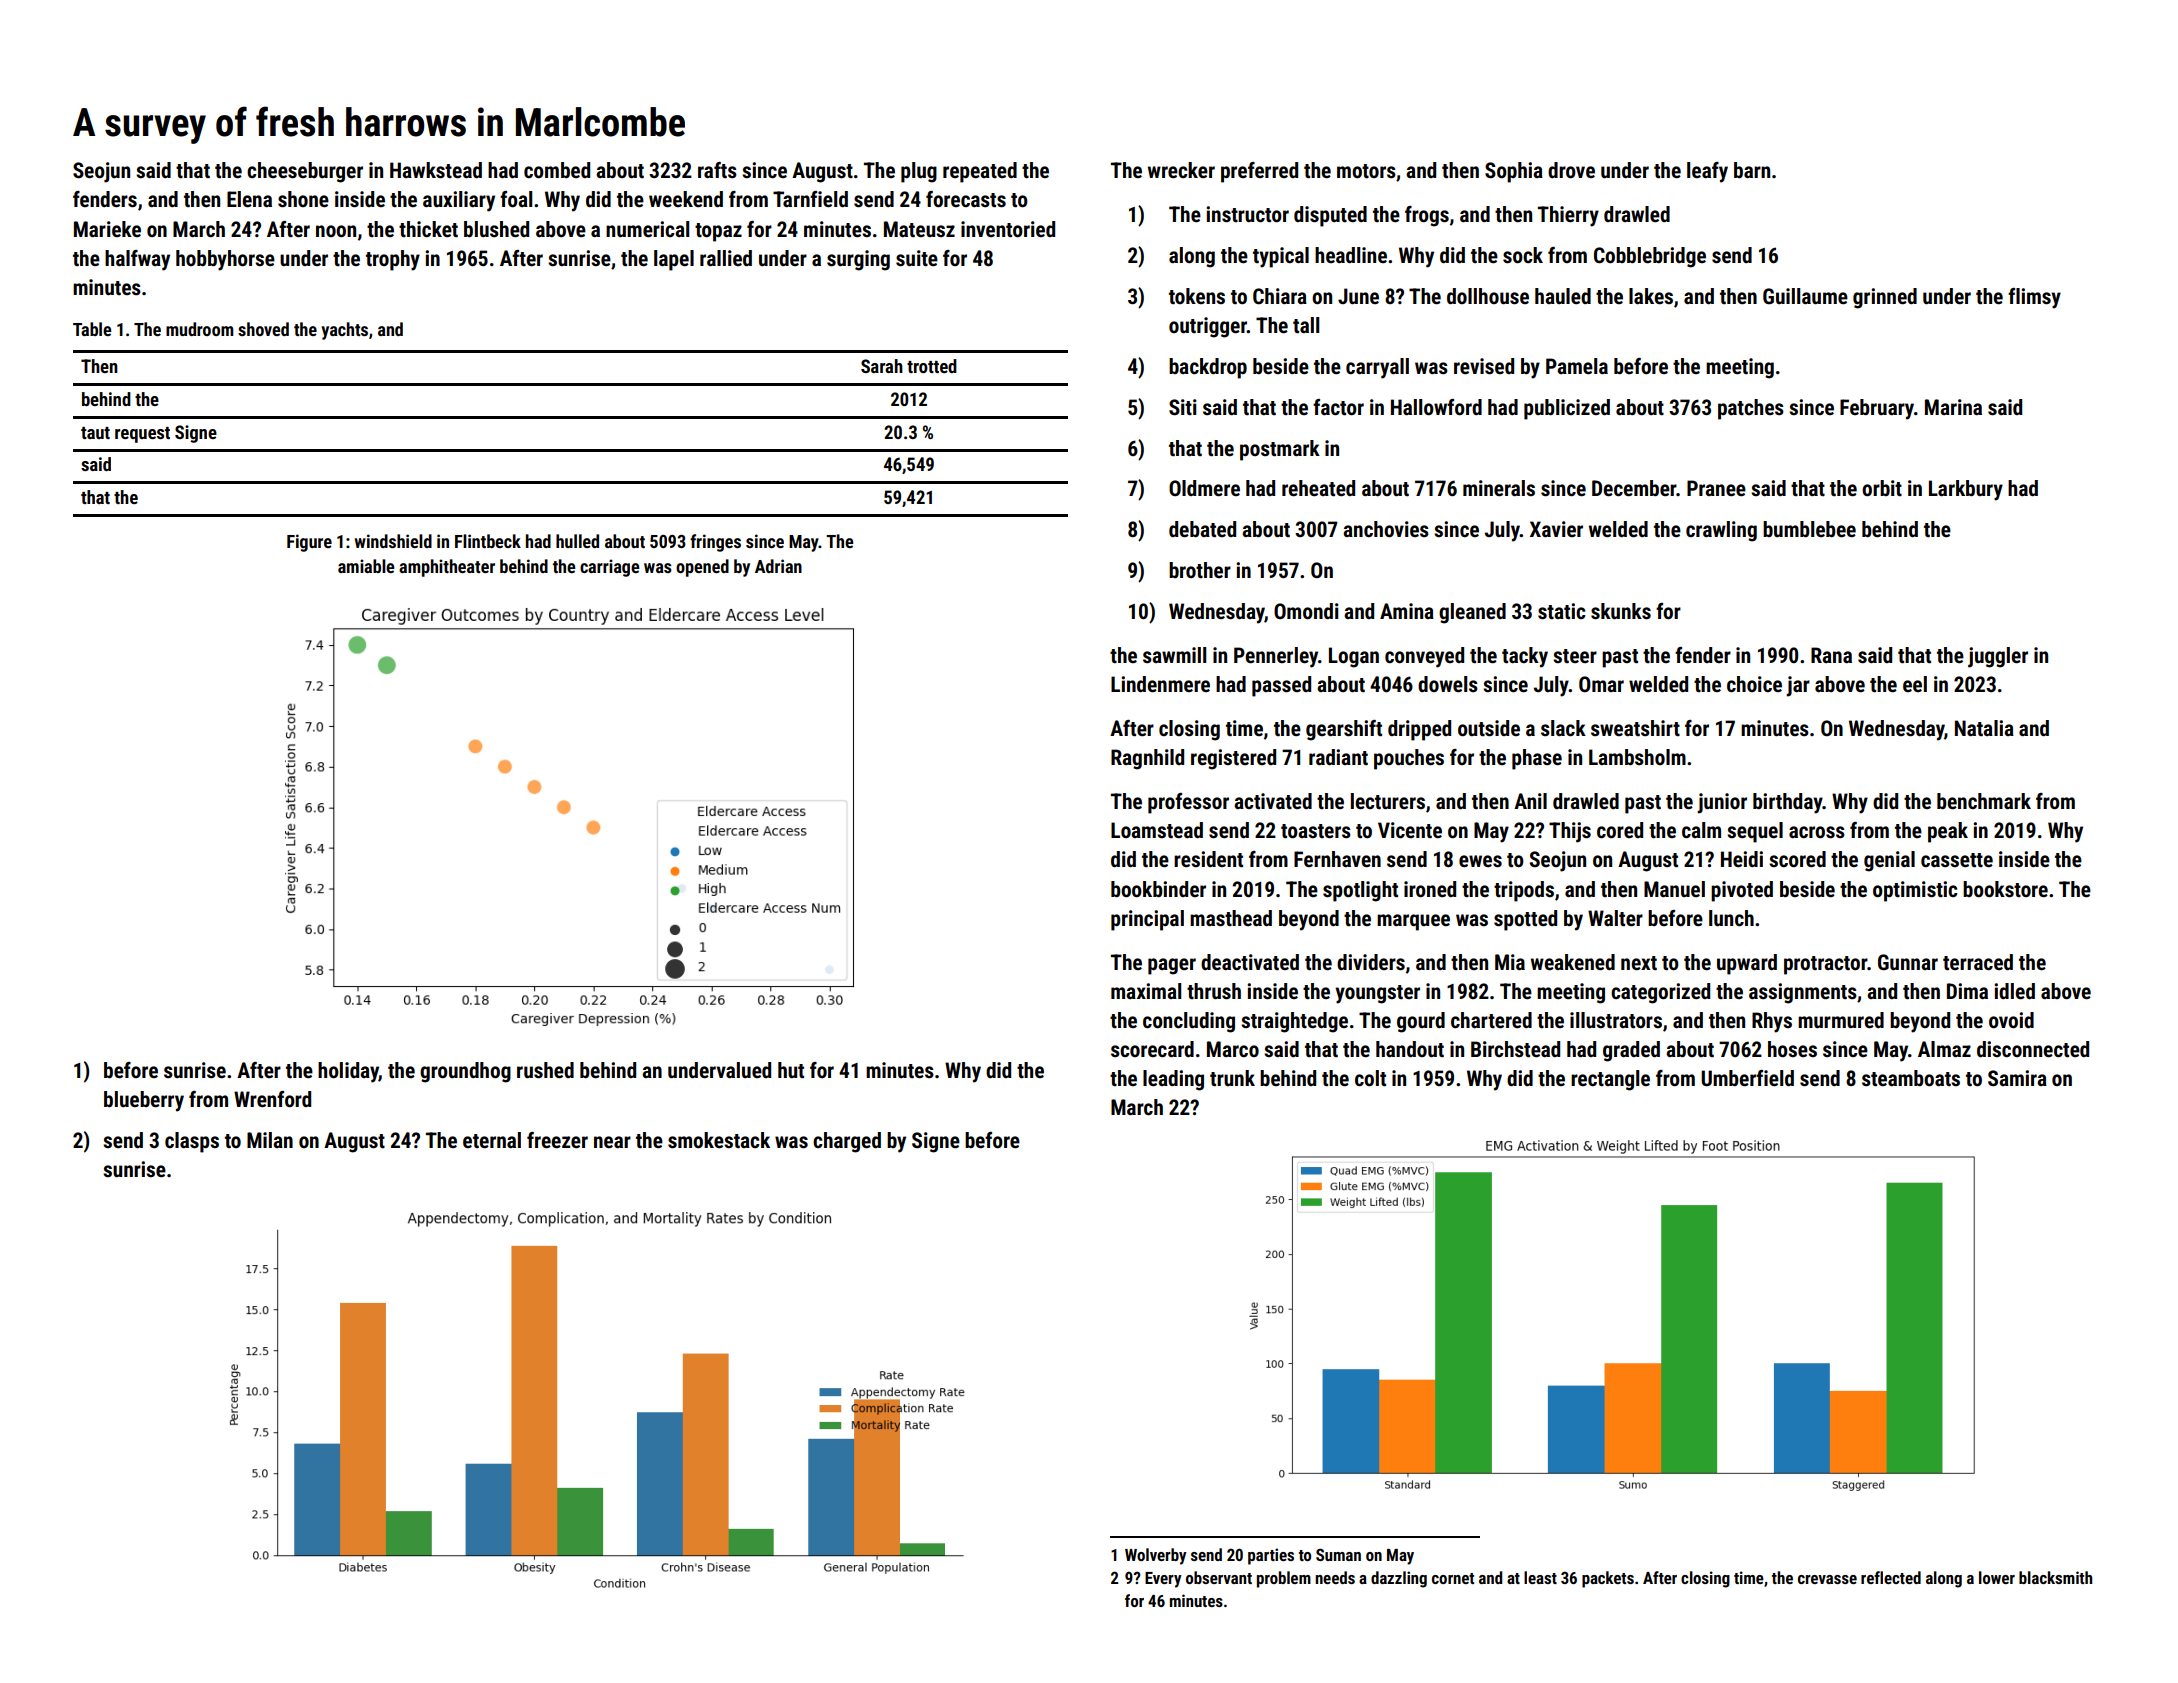 The width and height of the page is (2178, 1683). I want to click on Gunnar, so click(1908, 962).
